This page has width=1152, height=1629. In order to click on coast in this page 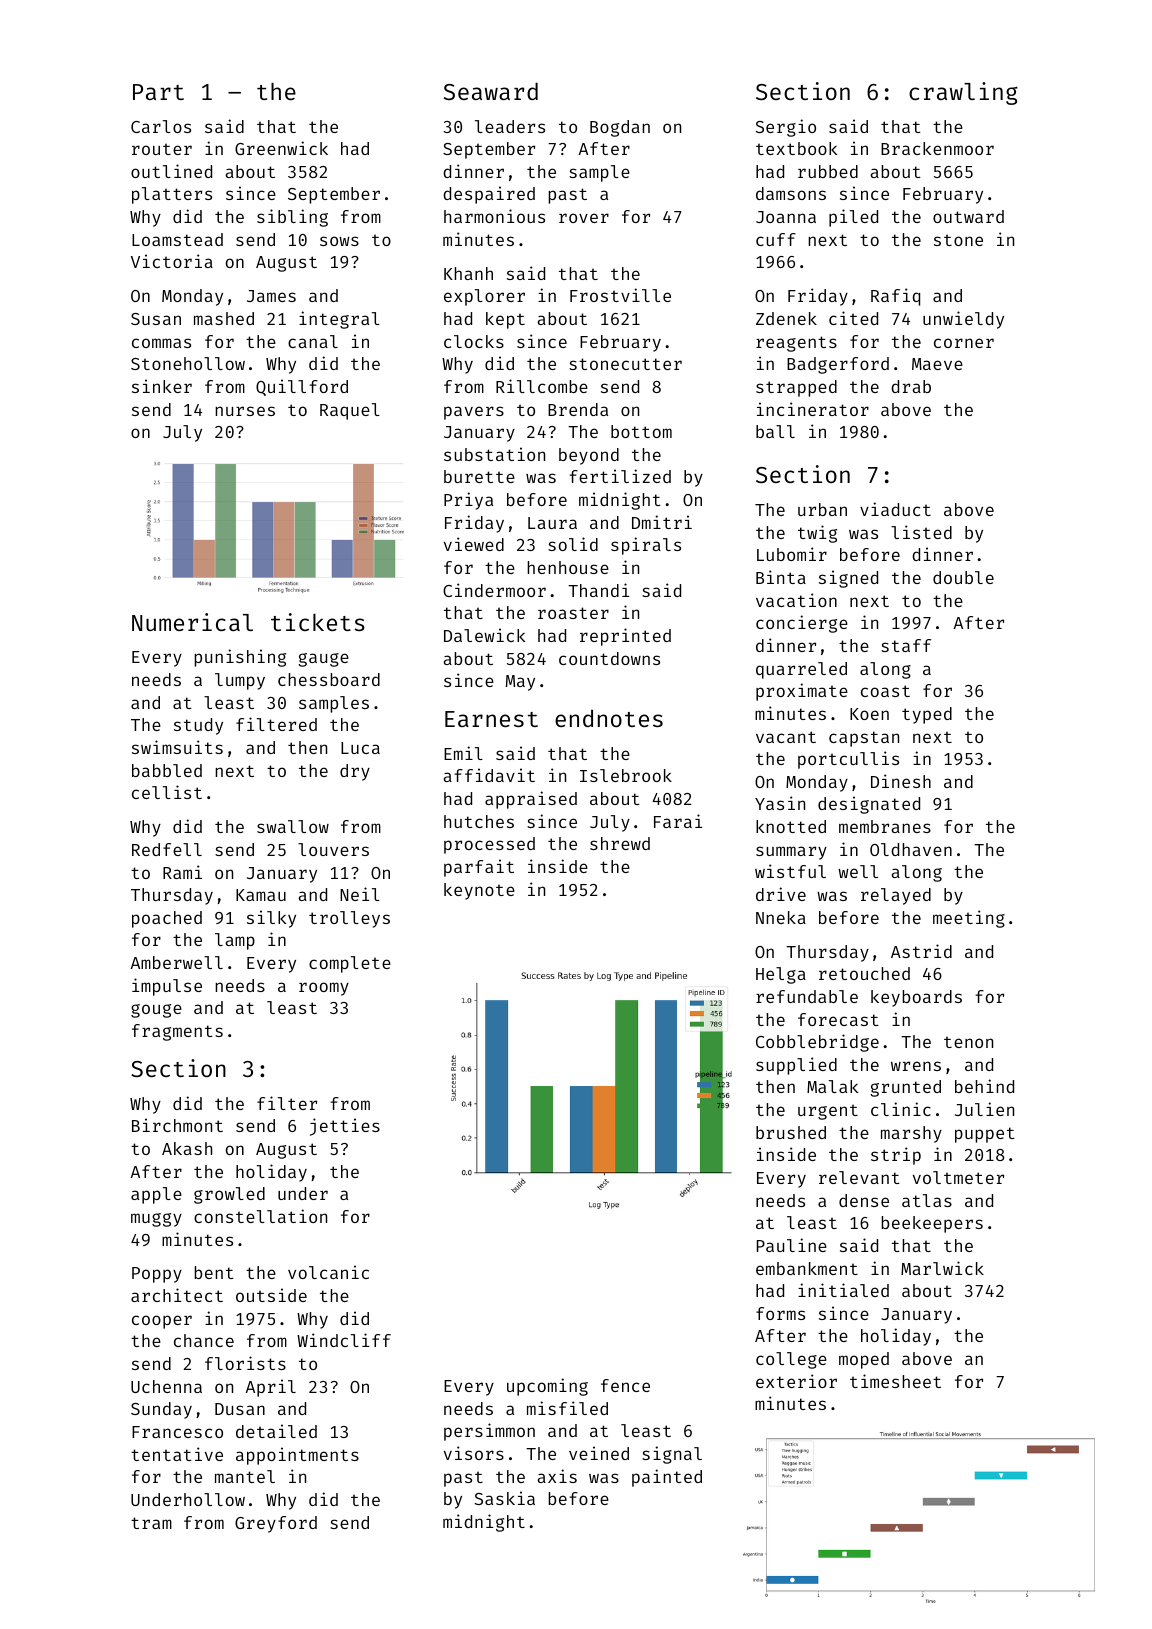, I will do `click(885, 691)`.
